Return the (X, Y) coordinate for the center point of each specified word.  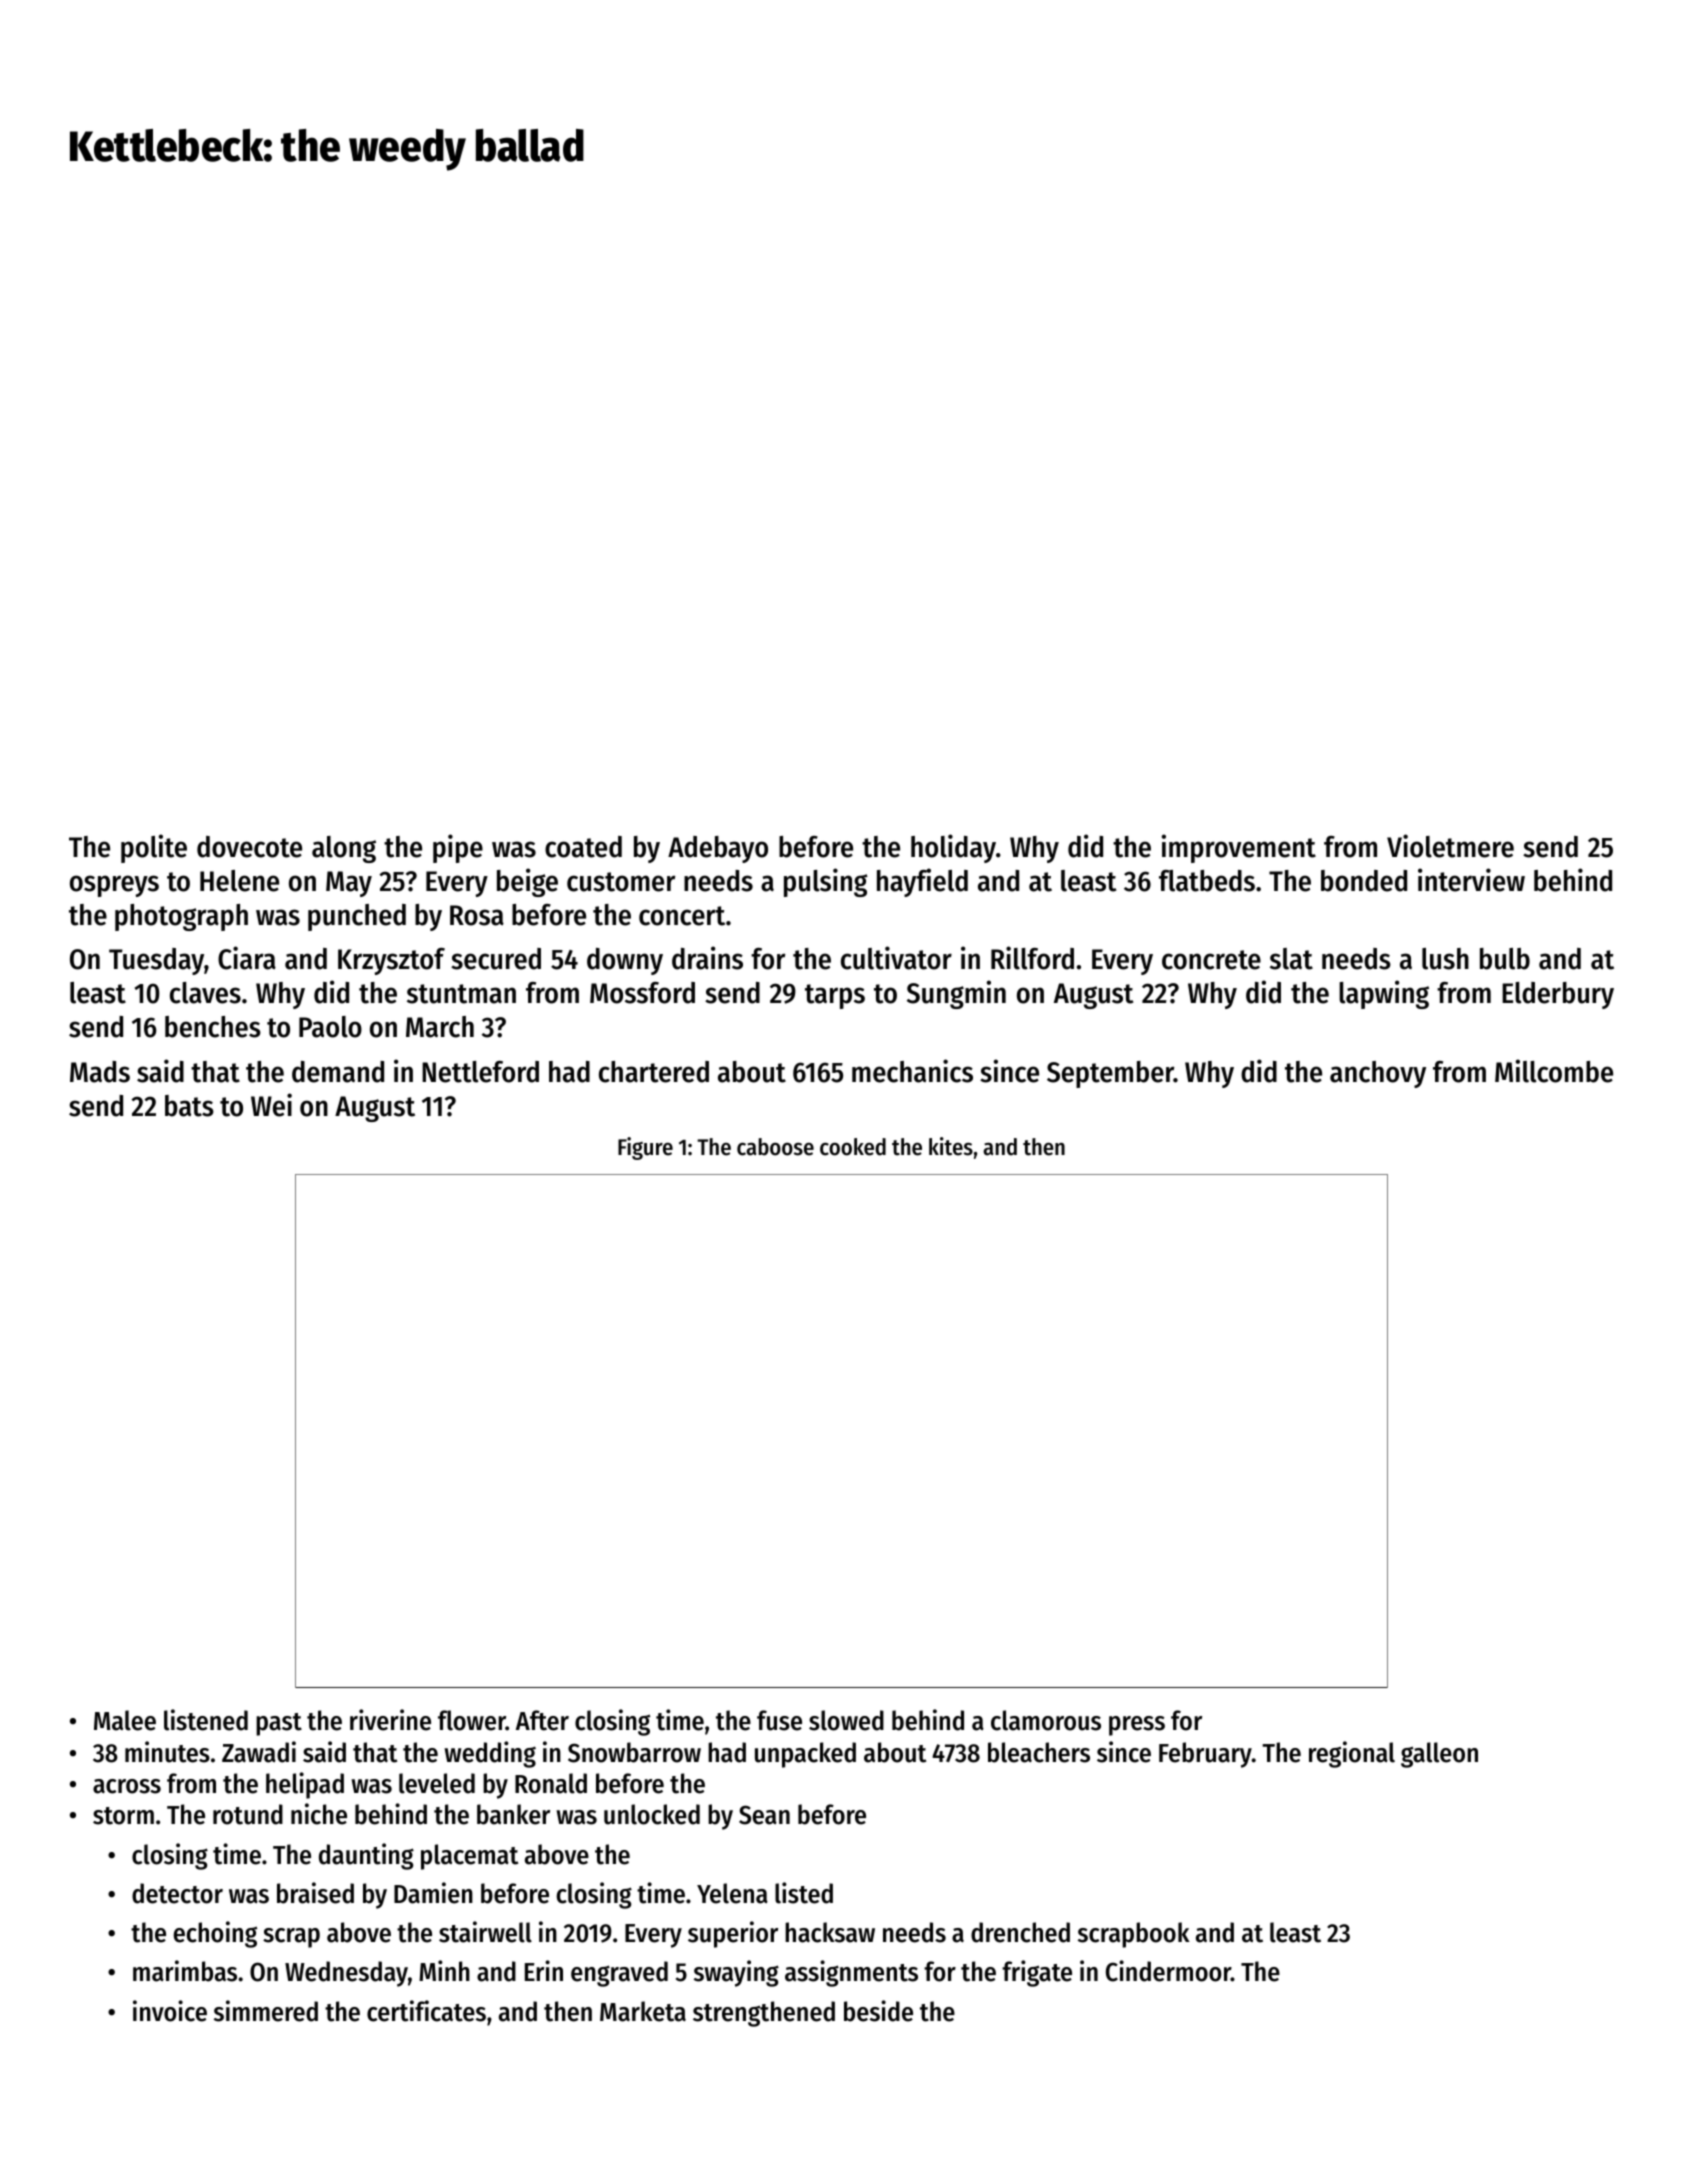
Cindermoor (1168, 1971)
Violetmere (1450, 846)
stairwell (485, 1932)
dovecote (249, 847)
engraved (619, 1974)
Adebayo (718, 849)
